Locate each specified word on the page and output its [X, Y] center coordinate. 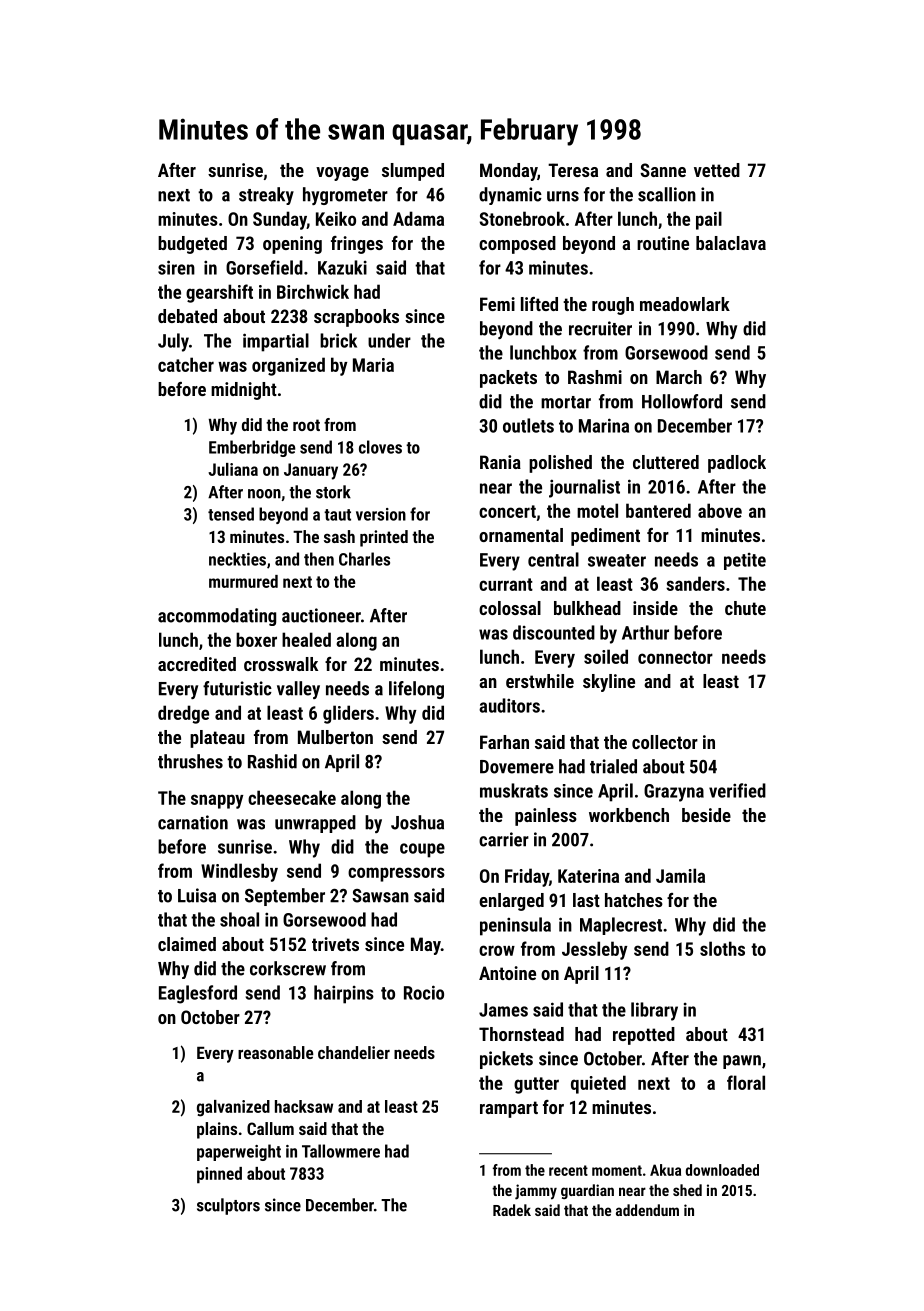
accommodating [217, 617]
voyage [342, 174]
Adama [418, 218]
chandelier [354, 1052]
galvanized [233, 1108]
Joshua [417, 822]
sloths [722, 948]
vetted [717, 170]
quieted [598, 1084]
